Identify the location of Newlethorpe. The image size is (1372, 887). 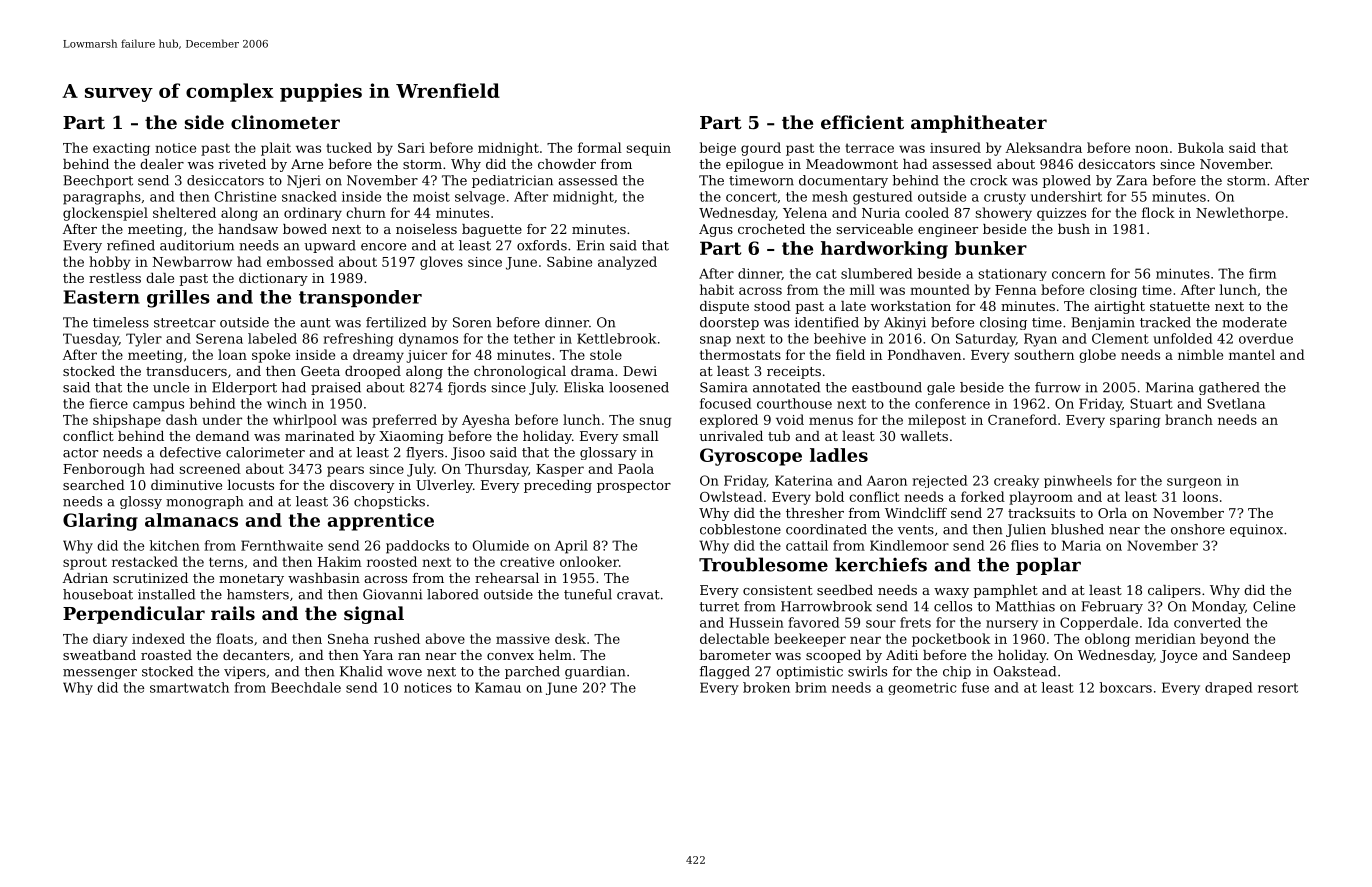
(1240, 214).
